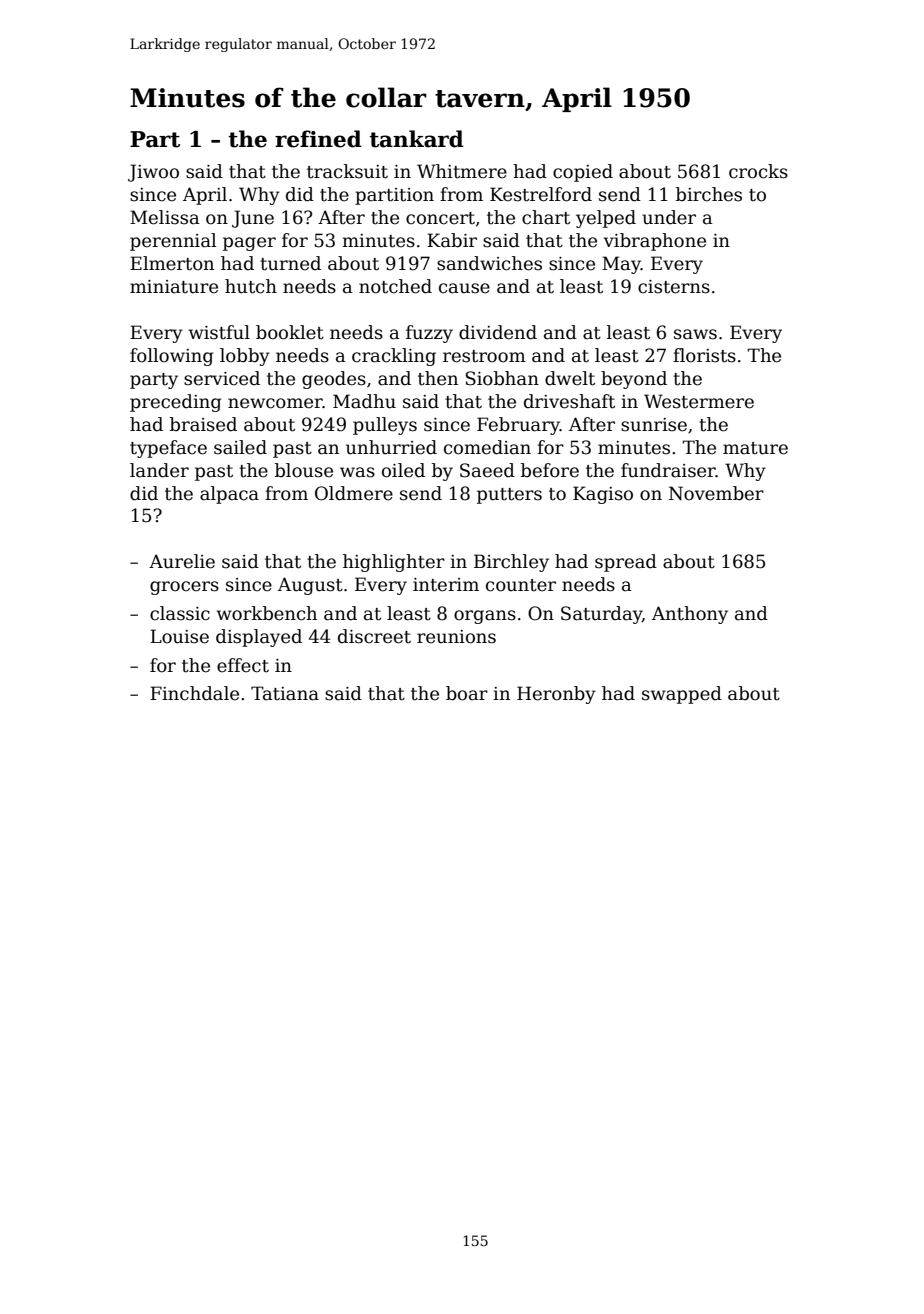 The width and height of the page is (924, 1314). Describe the element at coordinates (416, 139) in the page. I see `tankard` at that location.
